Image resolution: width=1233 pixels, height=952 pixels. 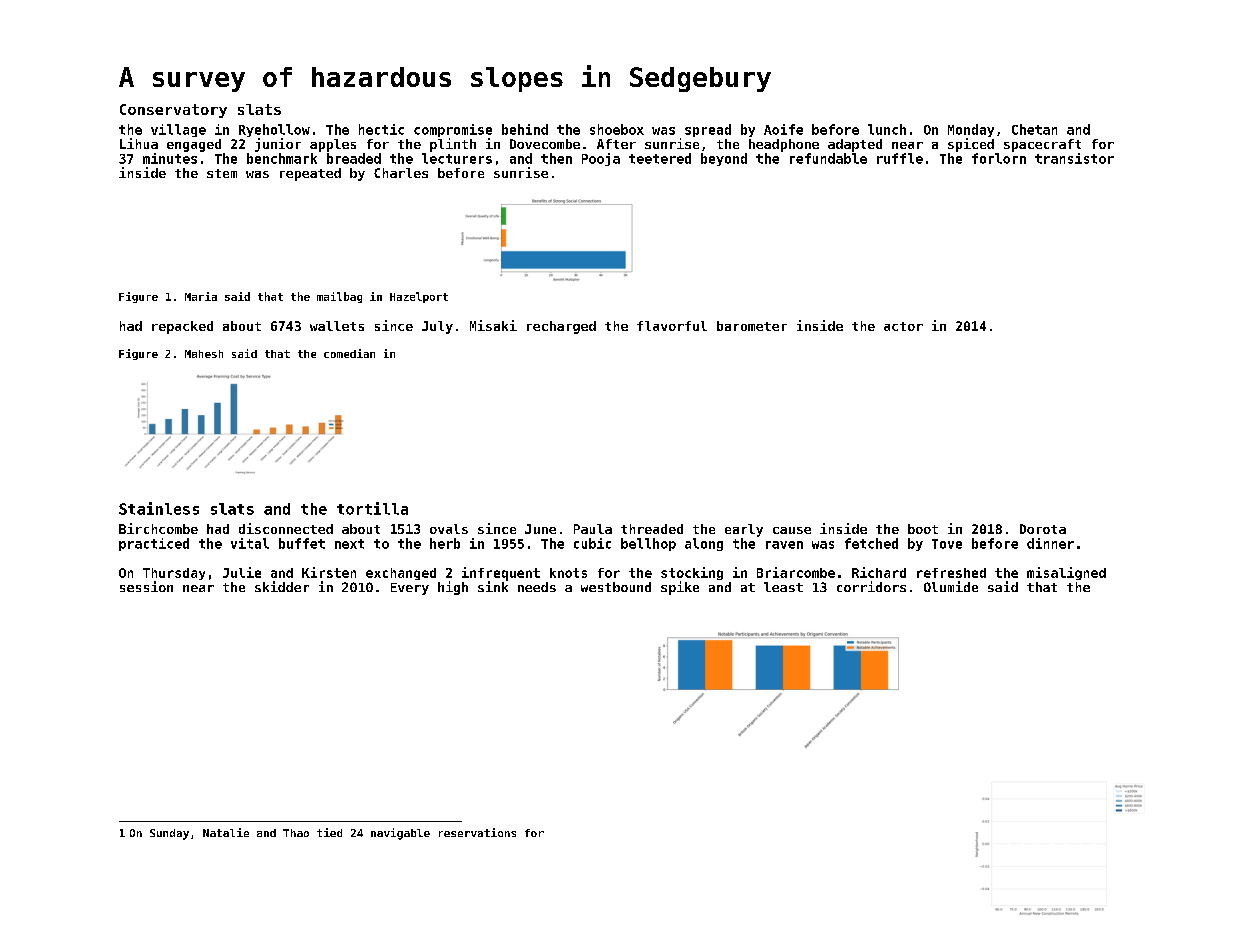 I want to click on flavorful, so click(x=672, y=326).
